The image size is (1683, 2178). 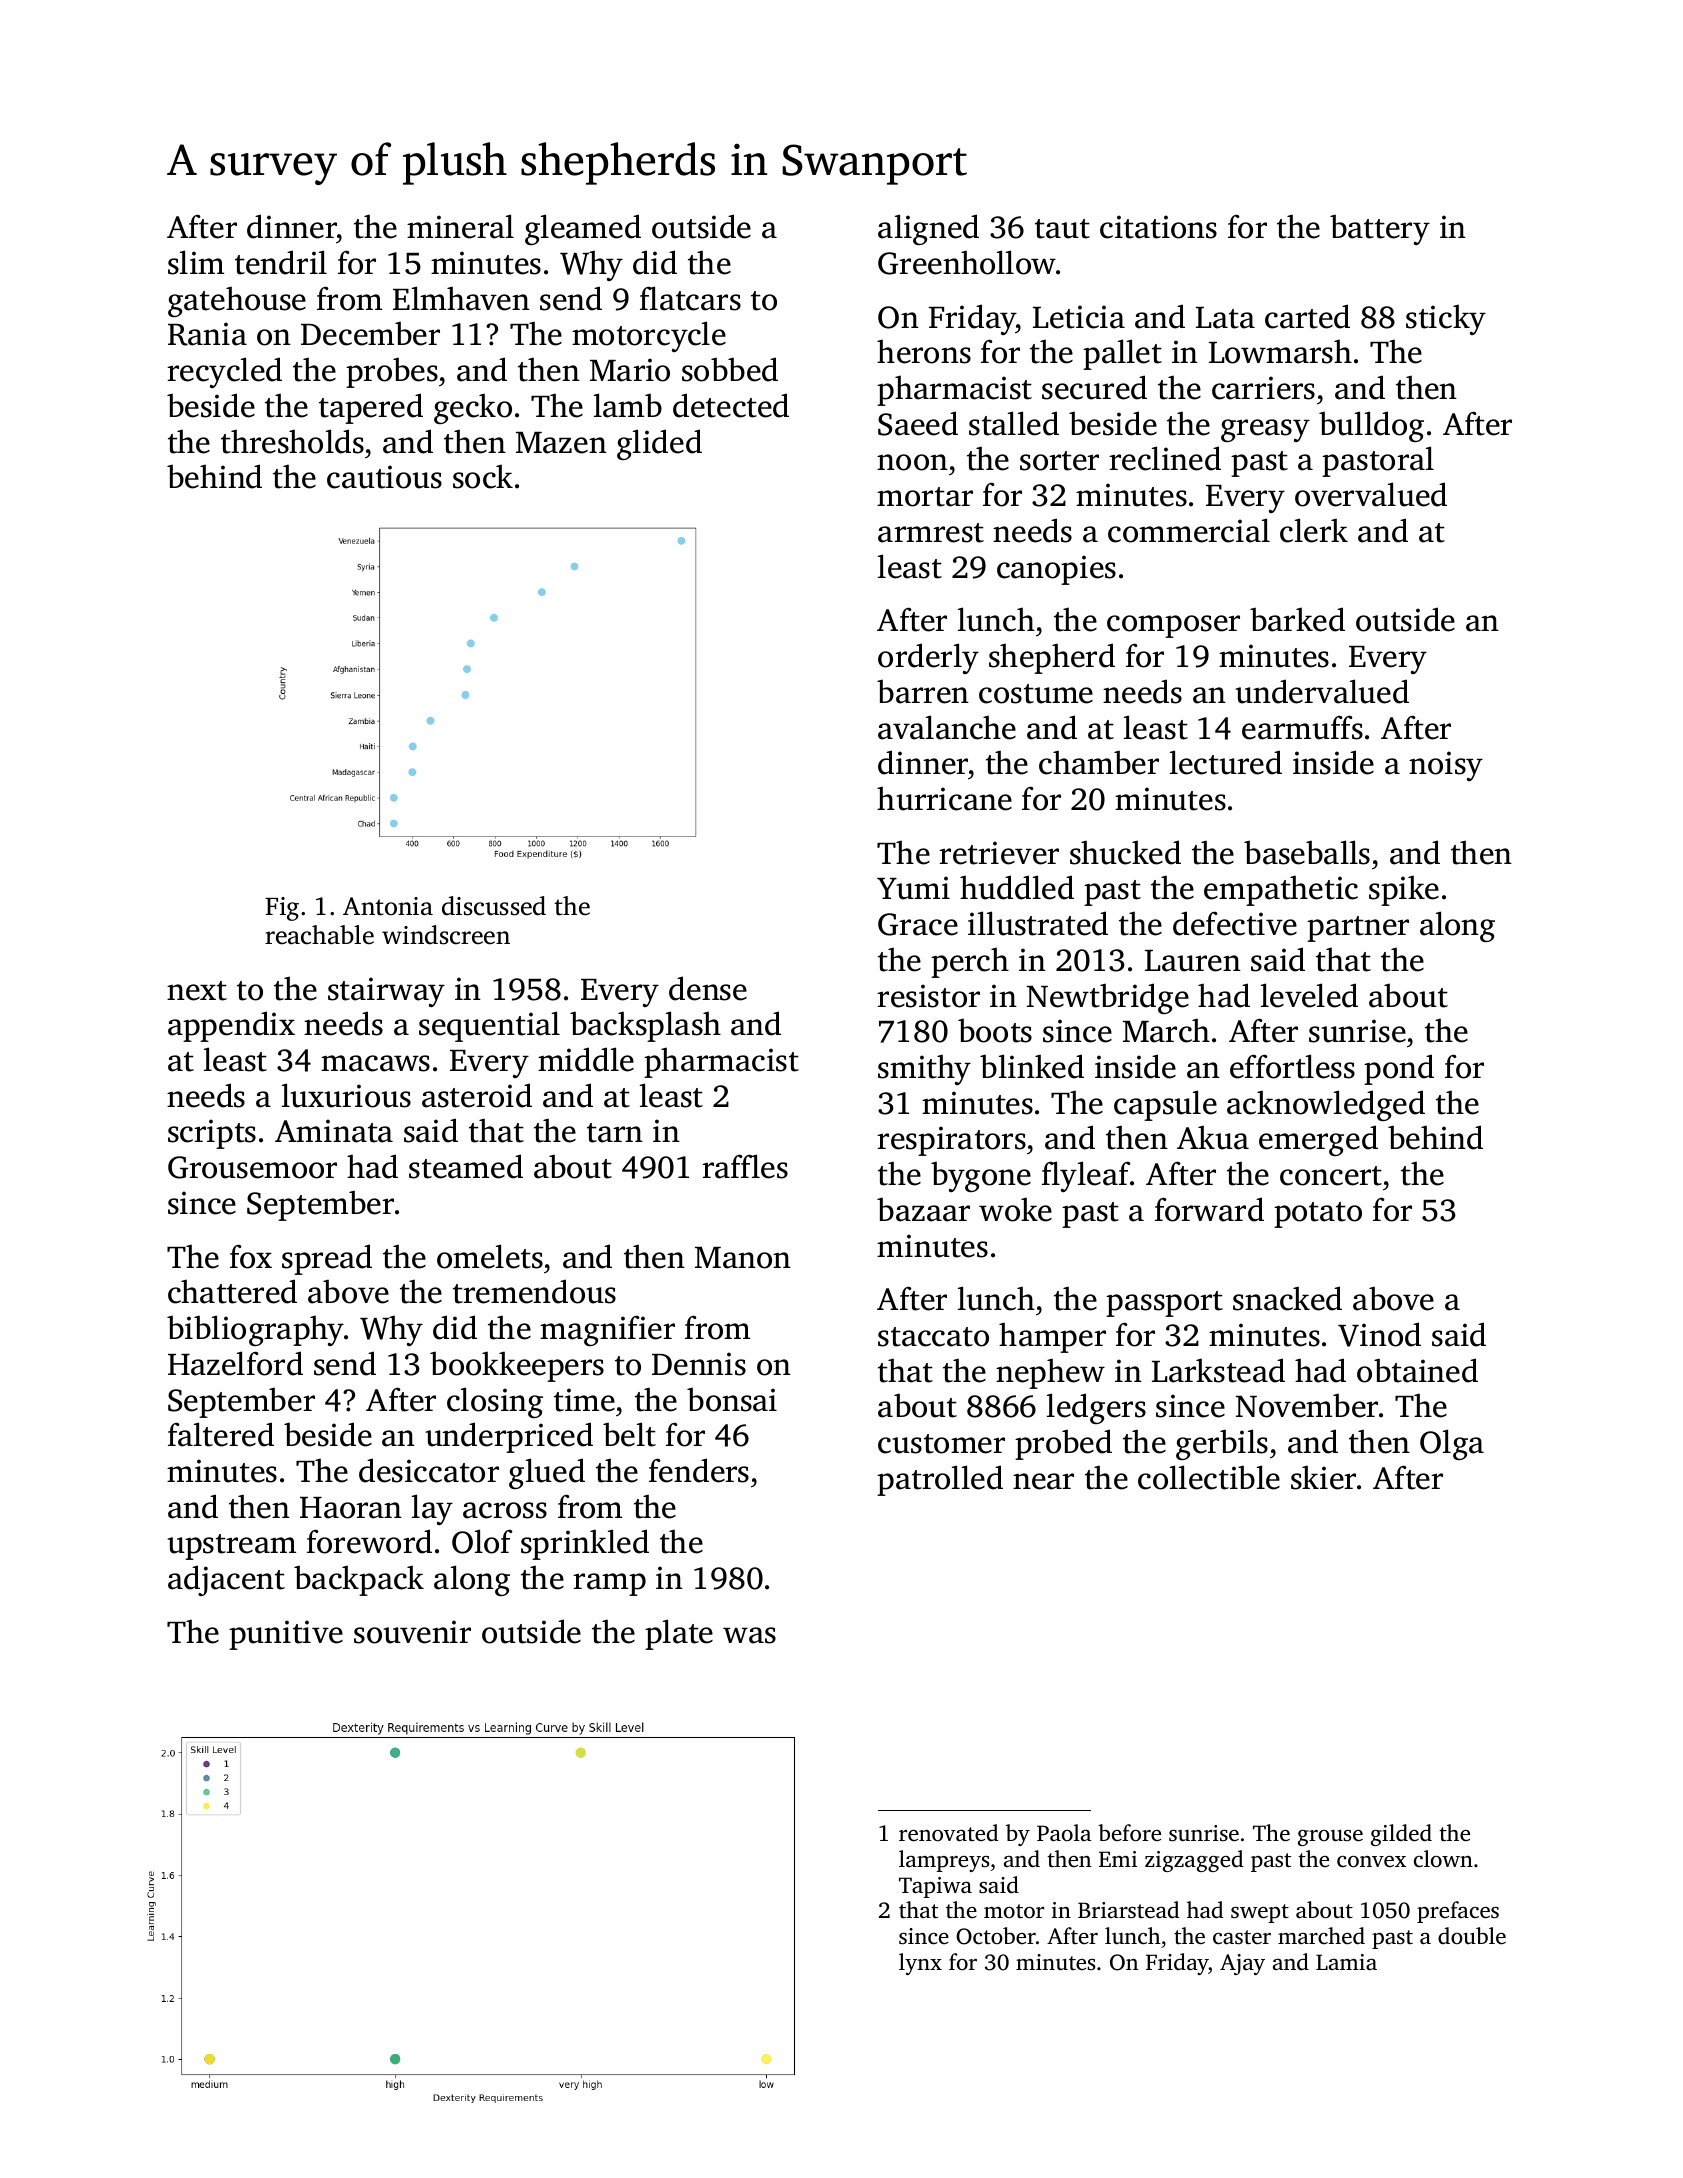 What do you see at coordinates (505, 1510) in the screenshot?
I see `across` at bounding box center [505, 1510].
